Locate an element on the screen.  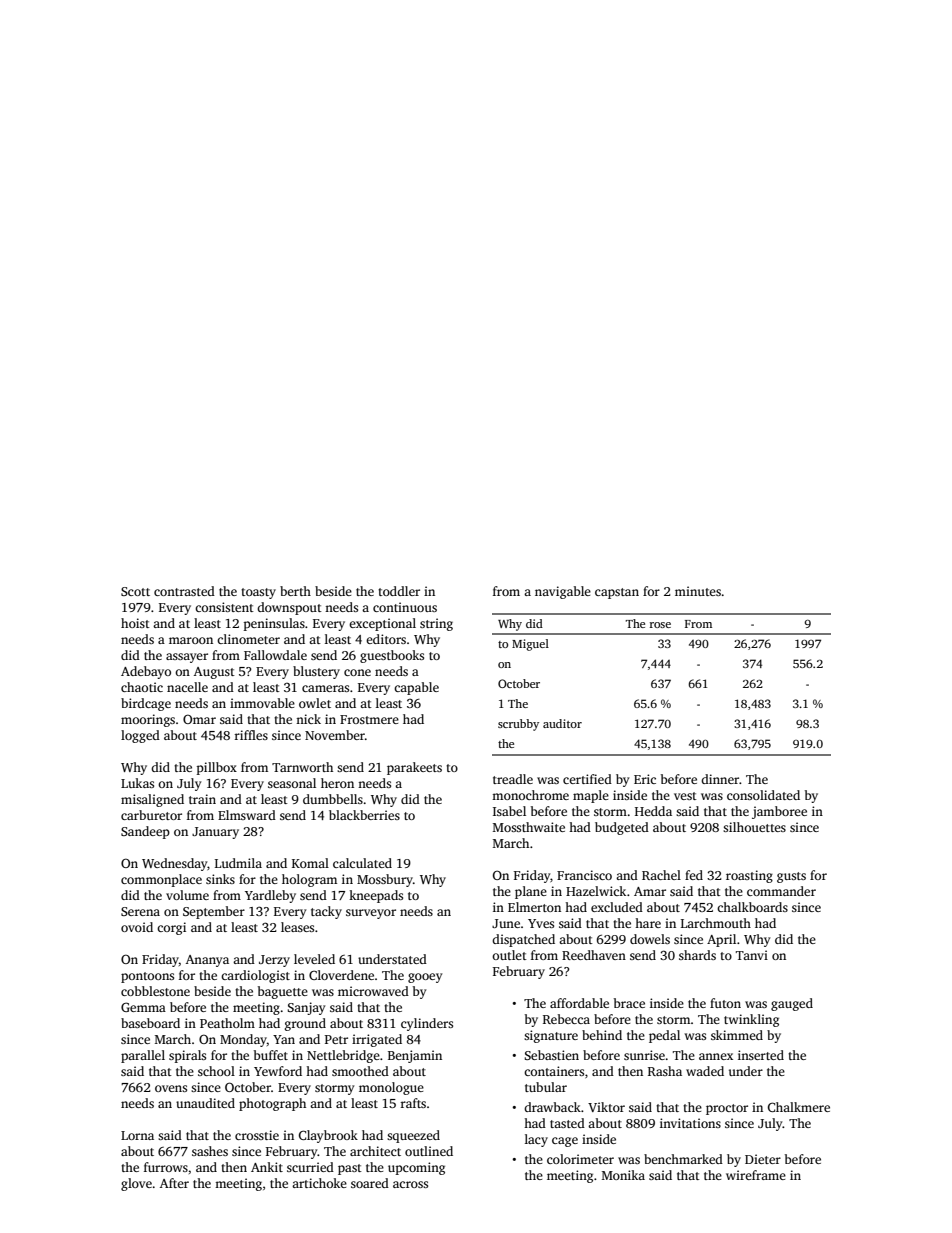
dinner is located at coordinates (720, 779).
